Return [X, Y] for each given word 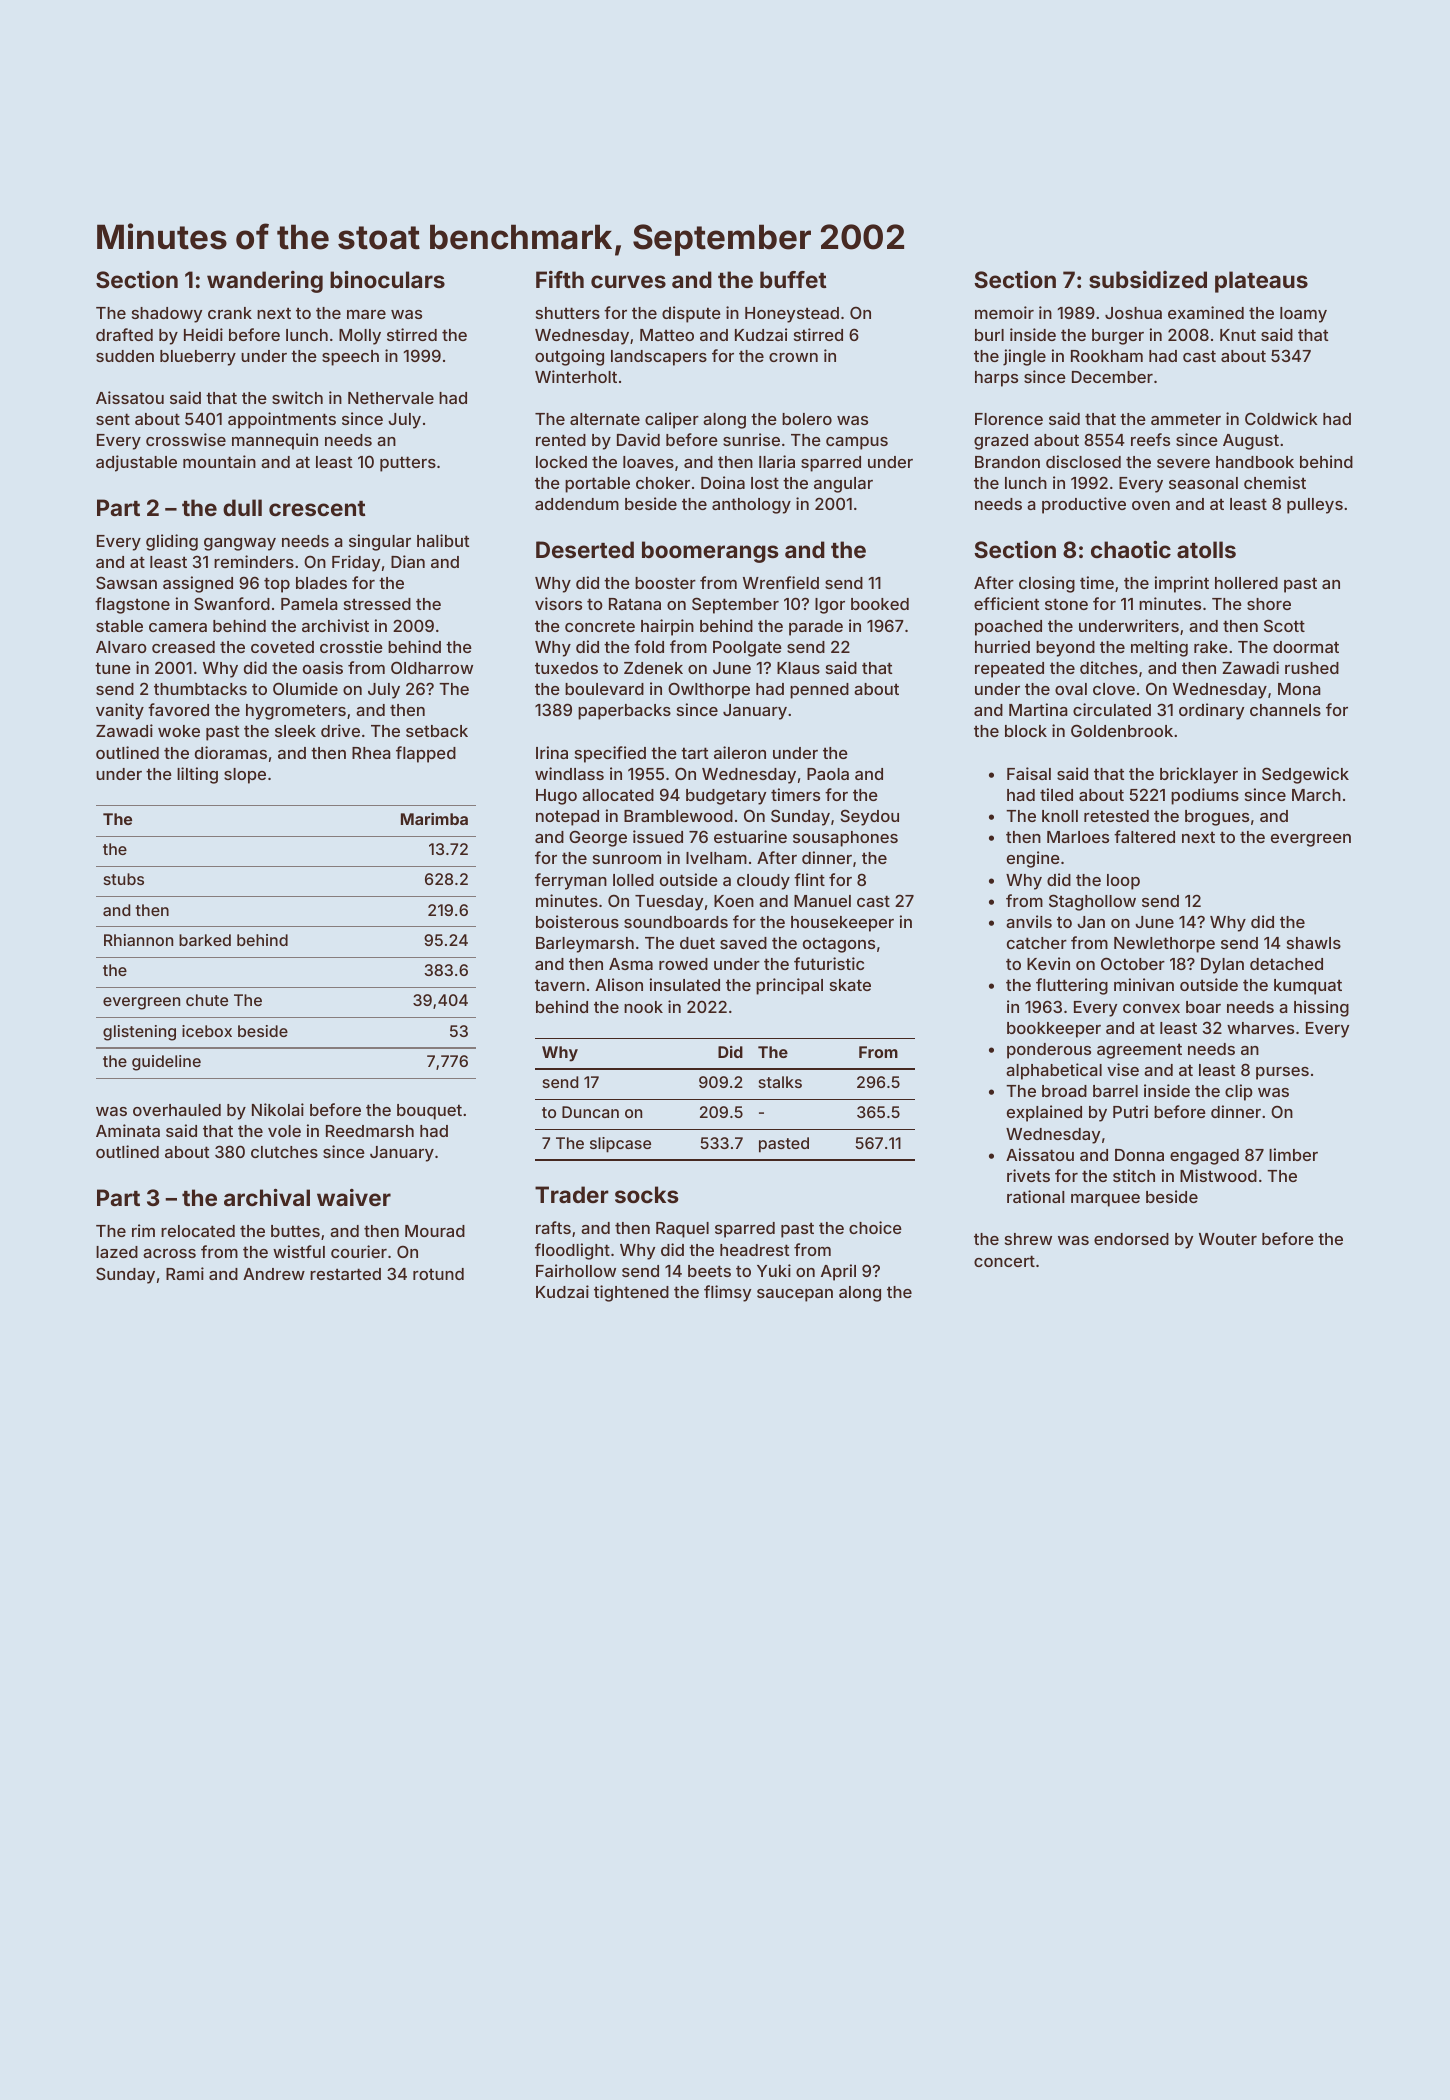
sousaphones [845, 839]
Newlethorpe [1164, 945]
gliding [172, 542]
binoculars [387, 279]
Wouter [1228, 1239]
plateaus [1261, 282]
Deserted [585, 549]
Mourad [435, 1231]
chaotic [1131, 549]
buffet [793, 279]
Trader [572, 1194]
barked [205, 940]
